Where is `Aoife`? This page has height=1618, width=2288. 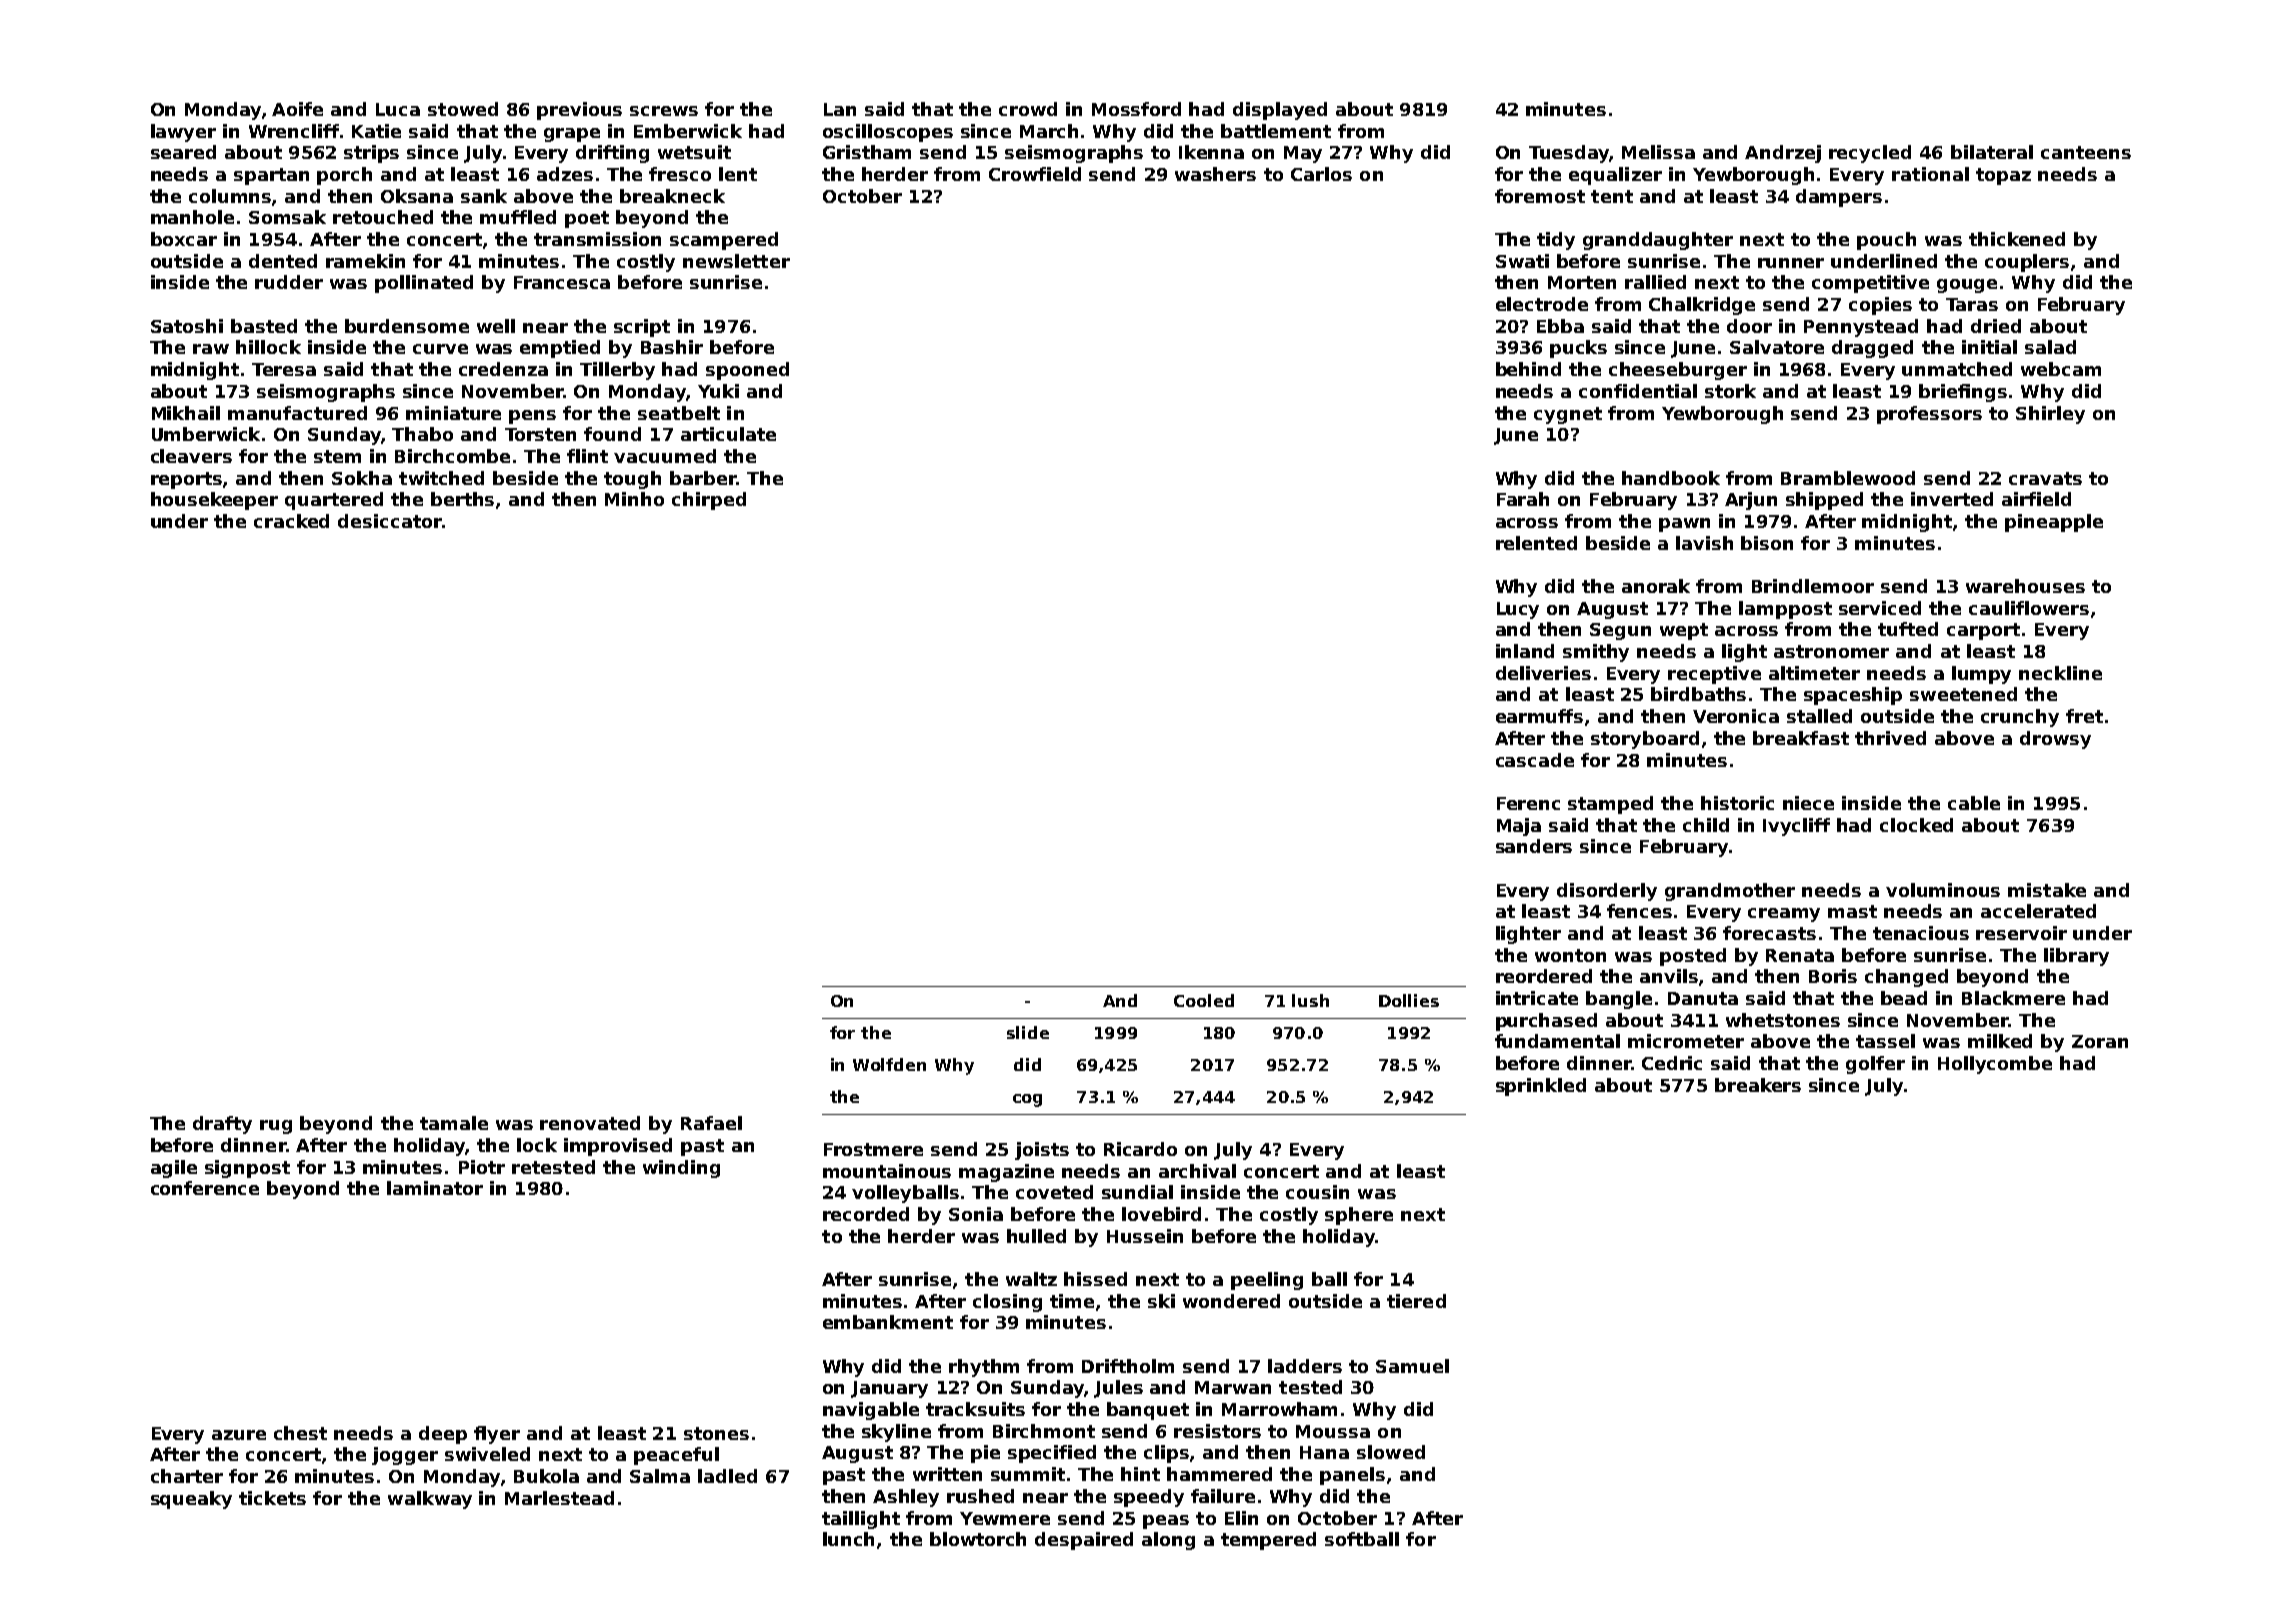
Aoife is located at coordinates (297, 109).
